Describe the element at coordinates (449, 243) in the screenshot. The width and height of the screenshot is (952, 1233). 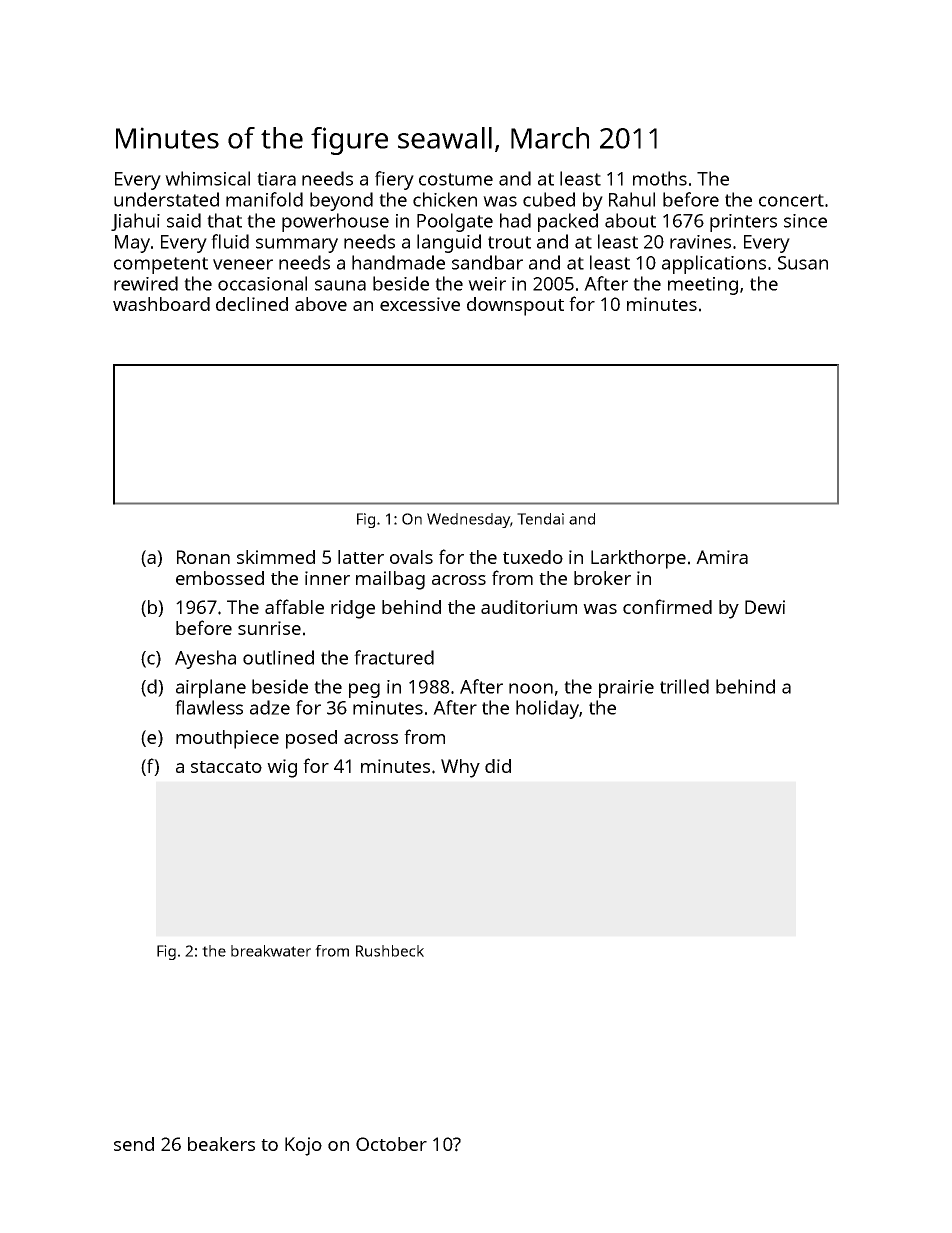
I see `languid` at that location.
